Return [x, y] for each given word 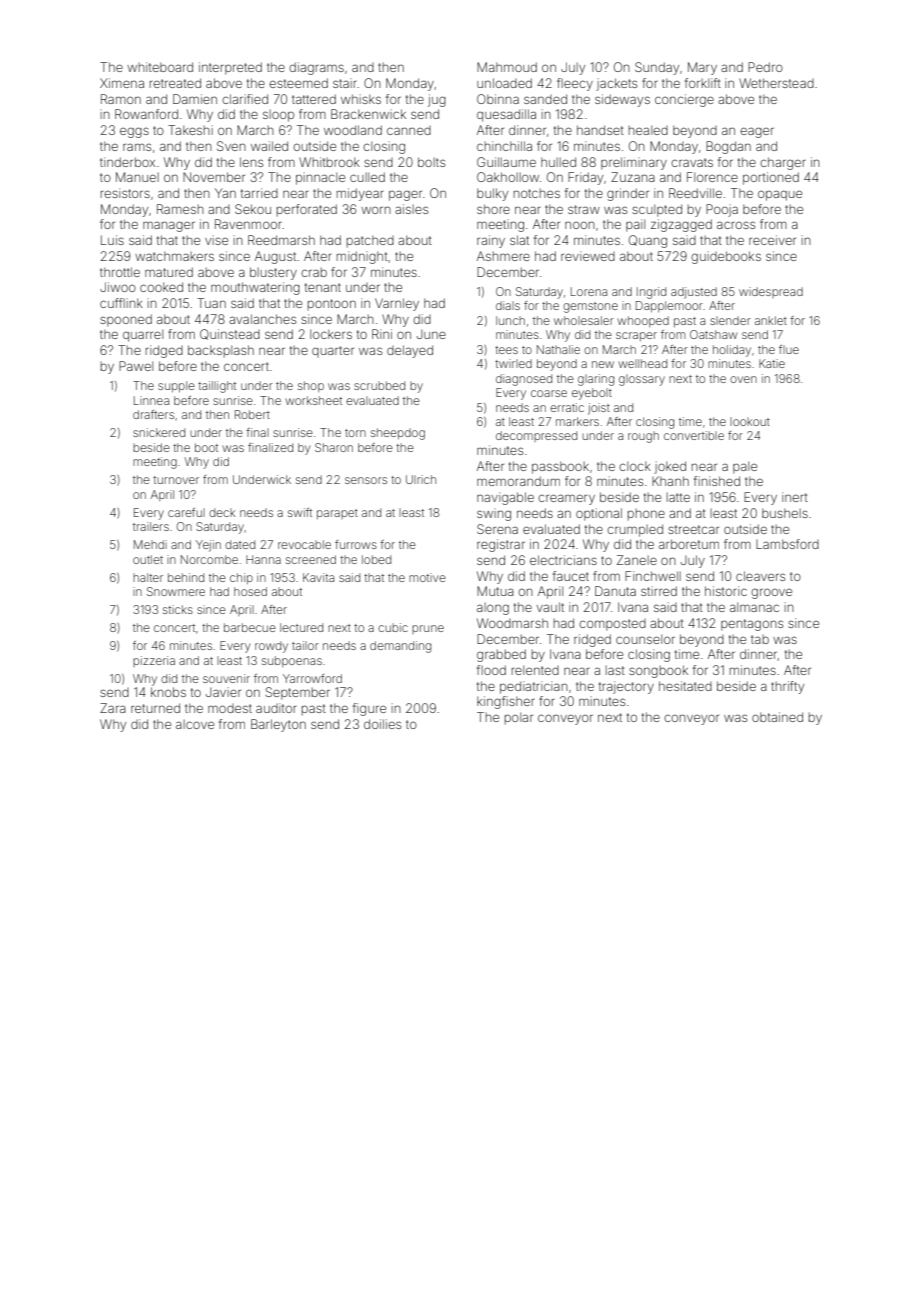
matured [169, 272]
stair [345, 83]
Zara [113, 708]
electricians [563, 560]
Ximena [122, 83]
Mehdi [150, 544]
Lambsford [787, 544]
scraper [636, 336]
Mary [702, 68]
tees [506, 350]
